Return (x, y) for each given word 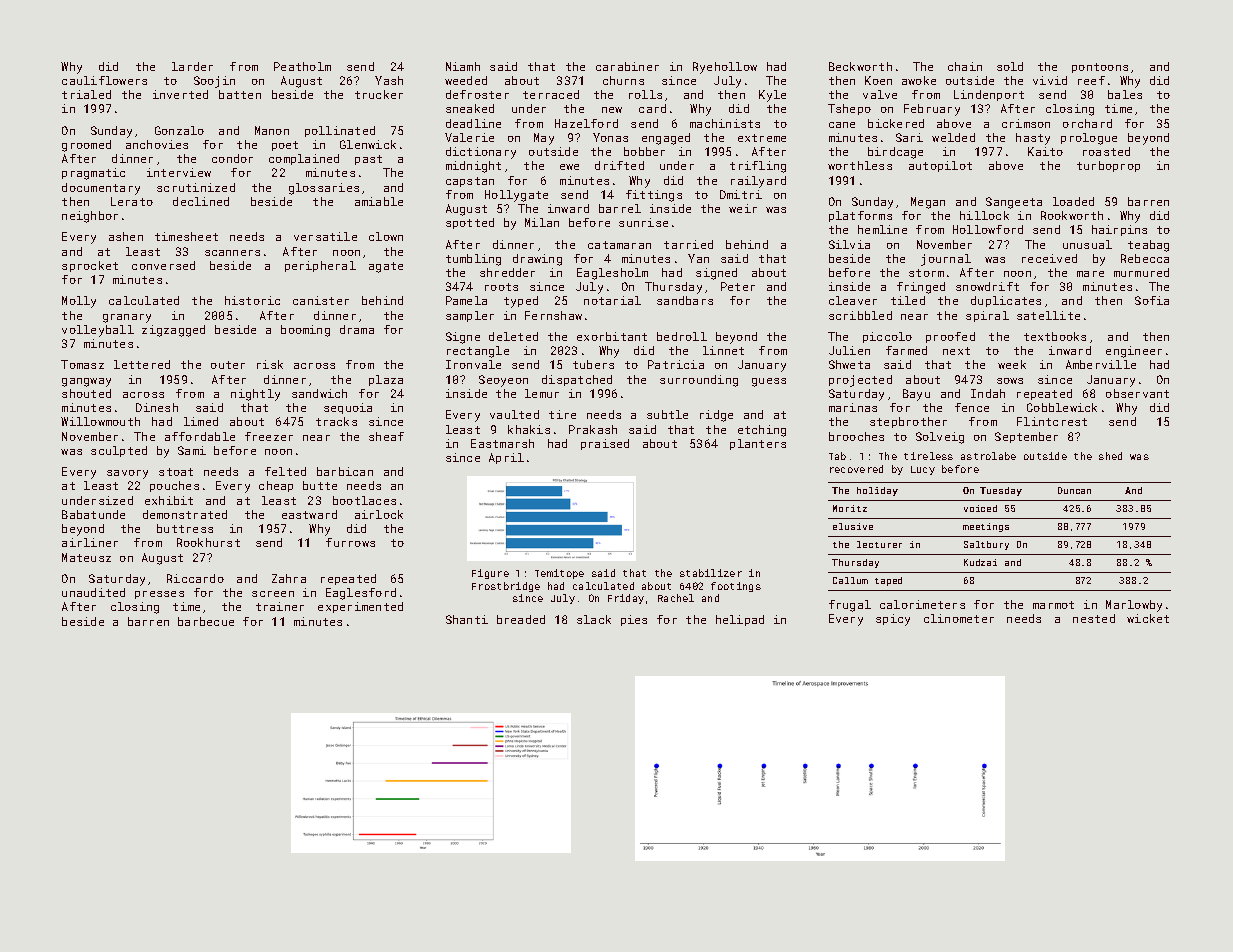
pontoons (1100, 68)
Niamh (463, 66)
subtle (667, 414)
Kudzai (980, 562)
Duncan (1074, 490)
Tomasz (82, 364)
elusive (853, 526)
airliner (90, 542)
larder (192, 66)
